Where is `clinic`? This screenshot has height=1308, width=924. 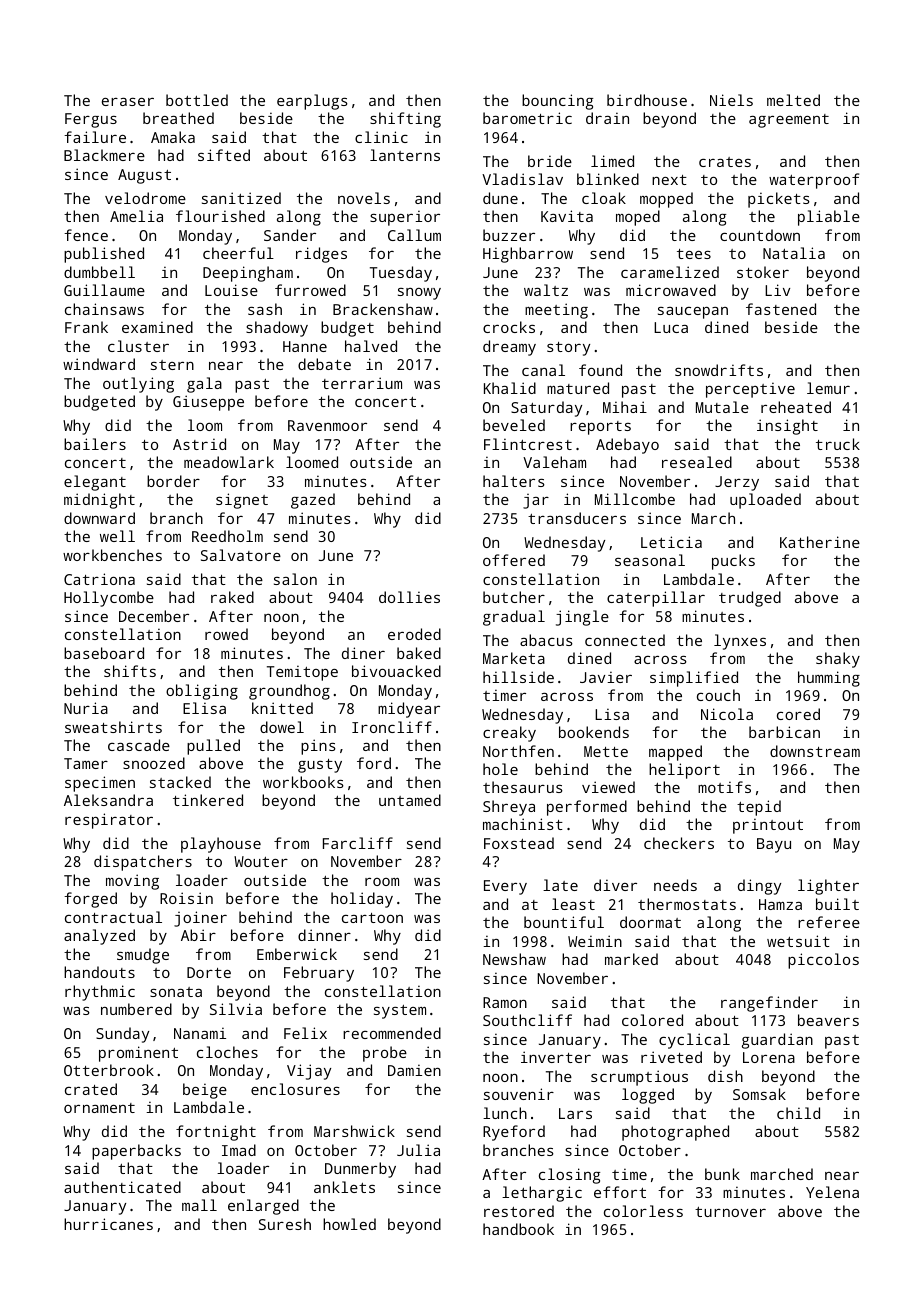 clinic is located at coordinates (381, 137).
